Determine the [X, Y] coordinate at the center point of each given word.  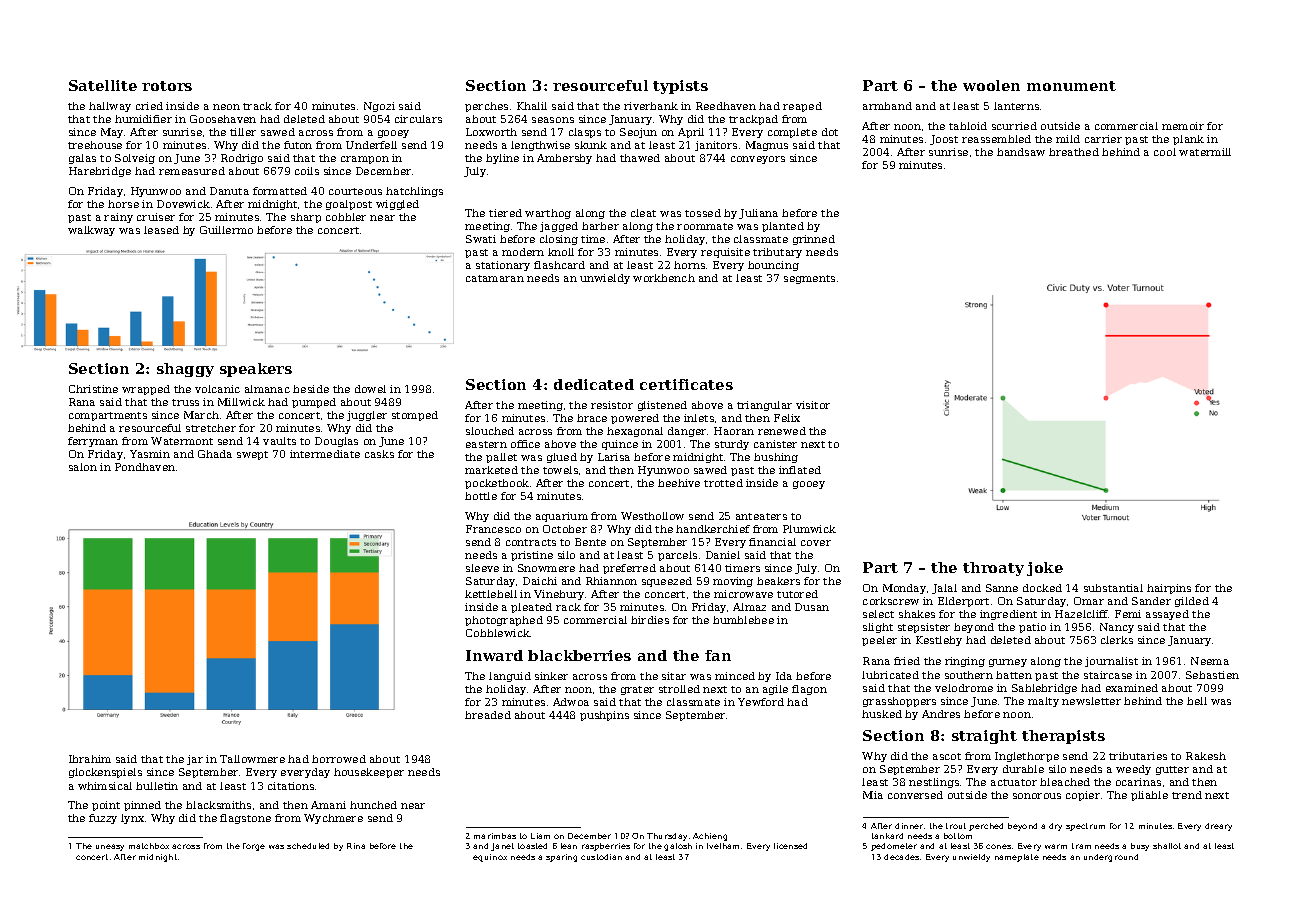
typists [680, 87]
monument [1071, 86]
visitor [813, 405]
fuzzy [103, 819]
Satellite [103, 85]
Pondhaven [145, 467]
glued [562, 458]
